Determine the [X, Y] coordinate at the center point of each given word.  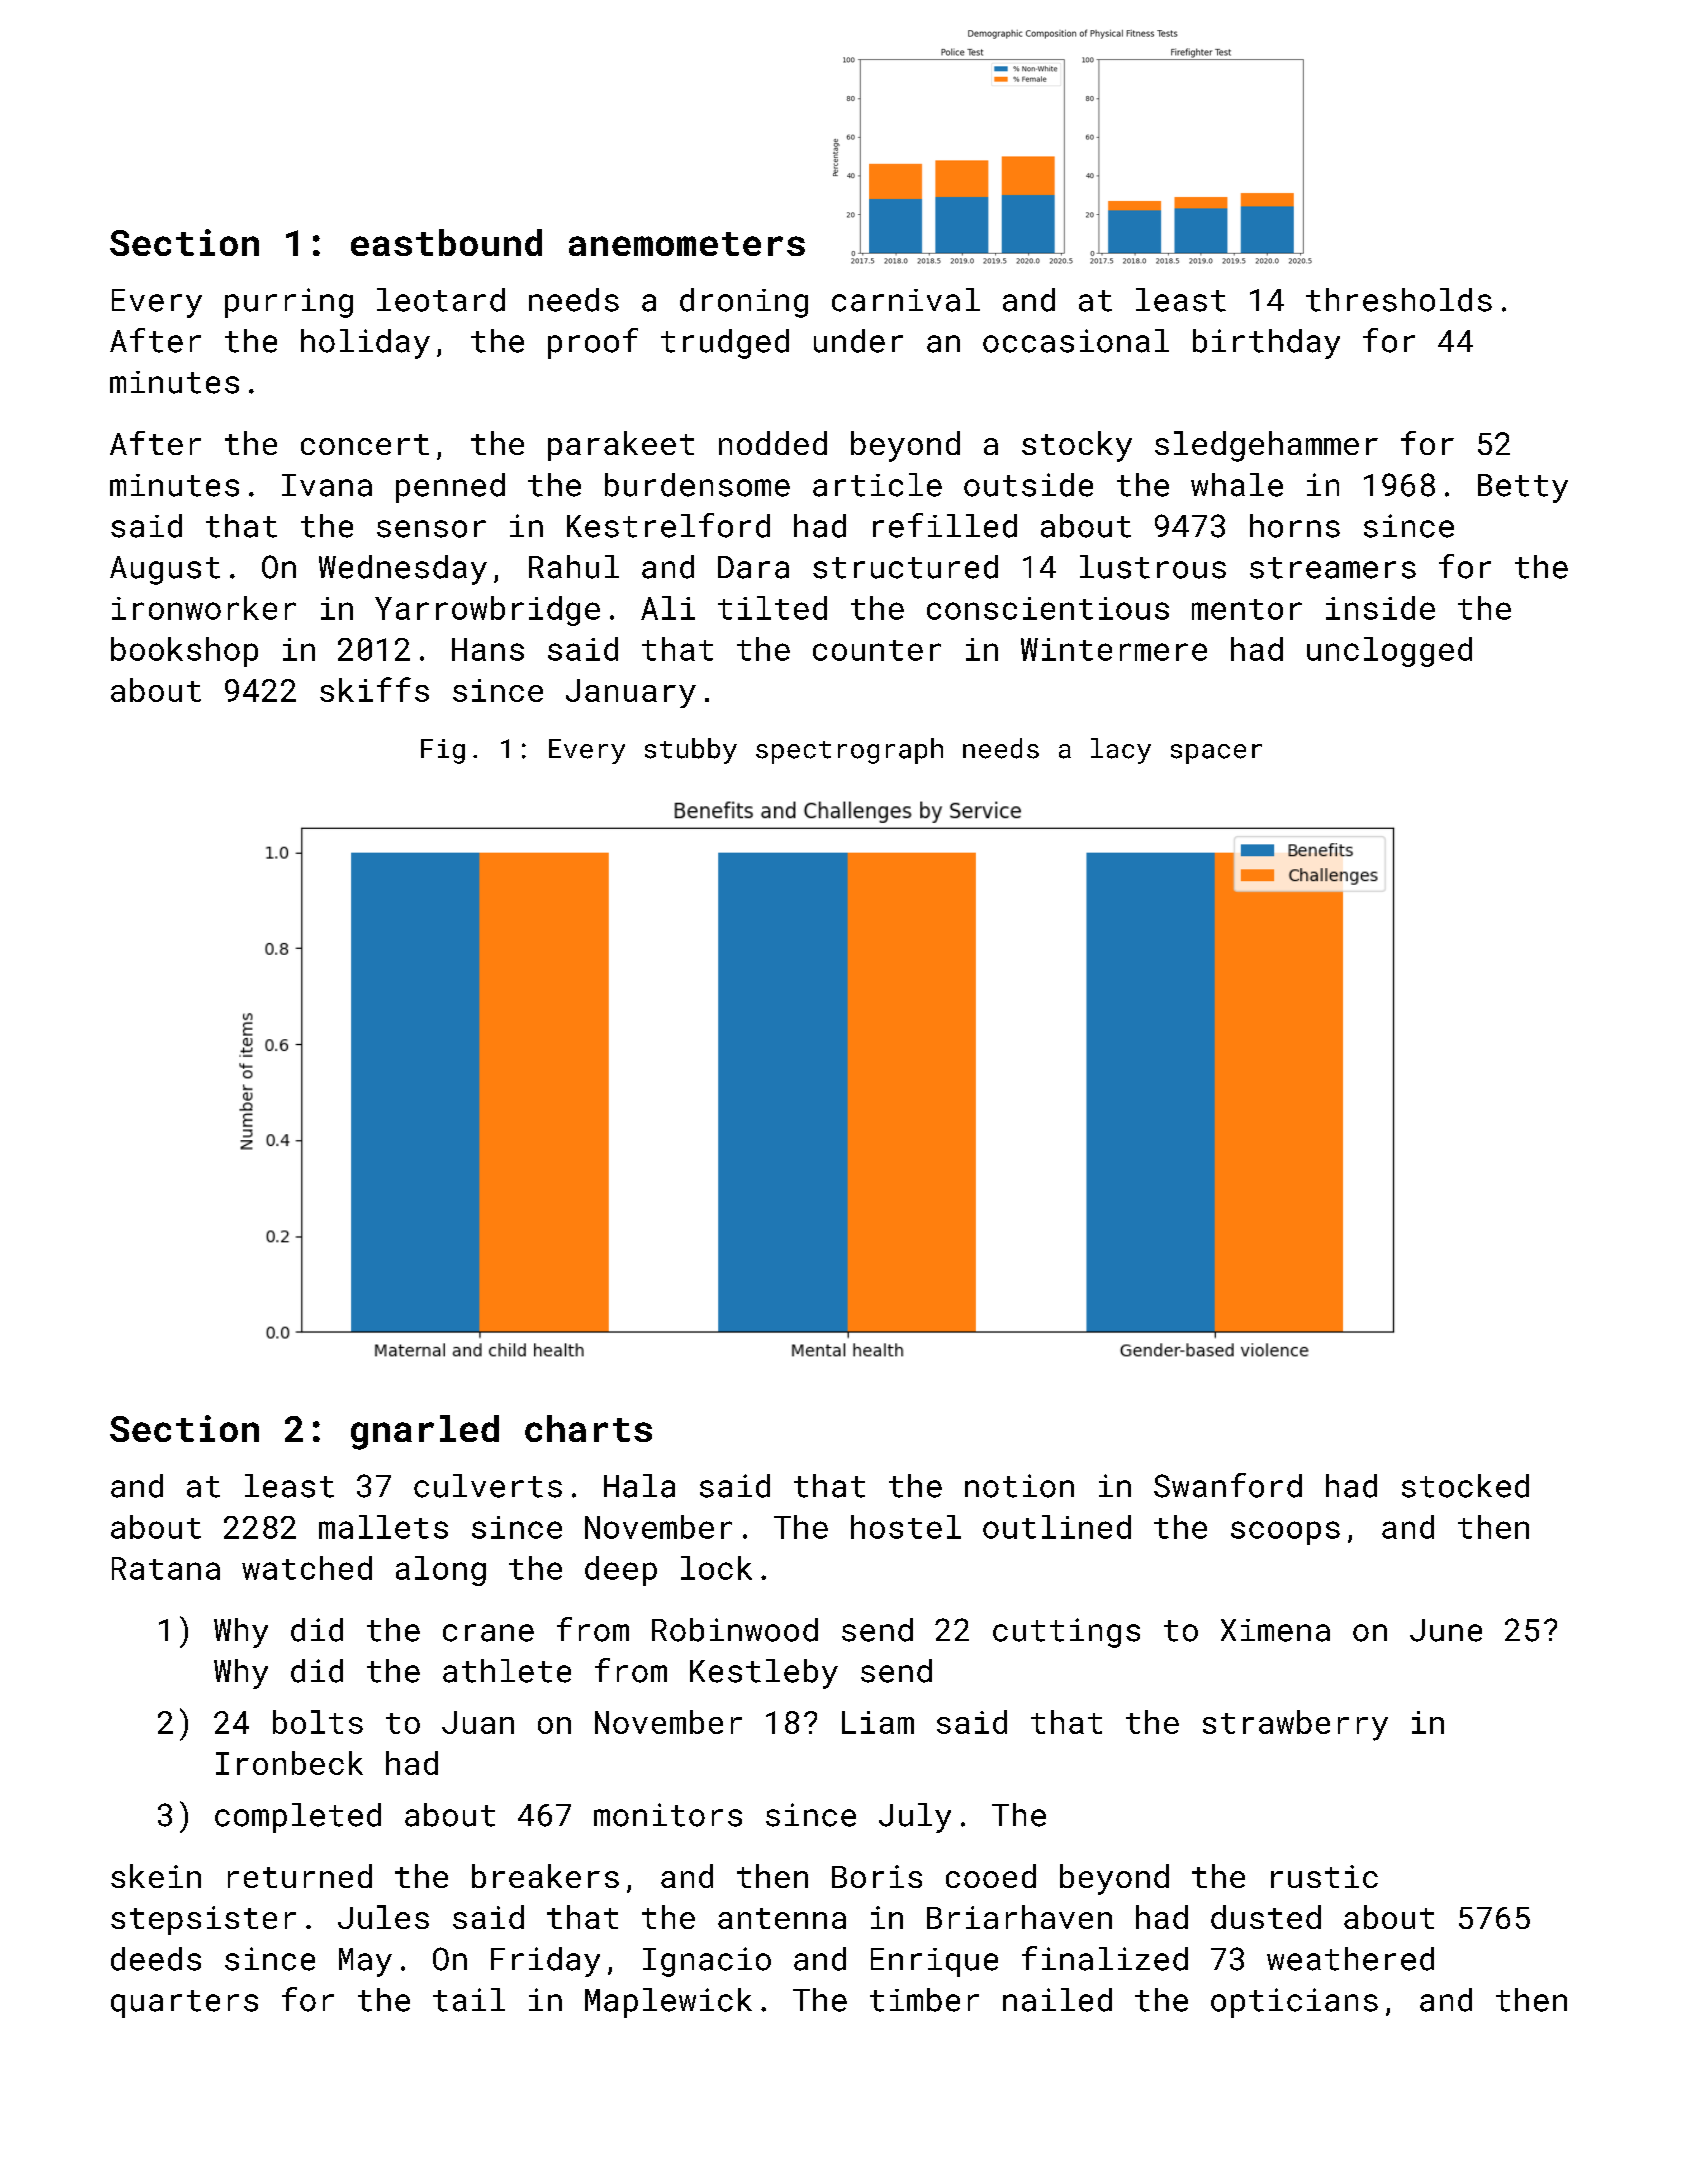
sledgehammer [1266, 446]
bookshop [184, 652]
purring [289, 303]
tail [469, 2000]
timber [924, 2000]
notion [1019, 1486]
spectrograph [849, 751]
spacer [1216, 754]
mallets [383, 1527]
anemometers [687, 244]
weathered [1350, 1959]
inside [1380, 608]
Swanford [1228, 1485]
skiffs [374, 689]
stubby [691, 751]
